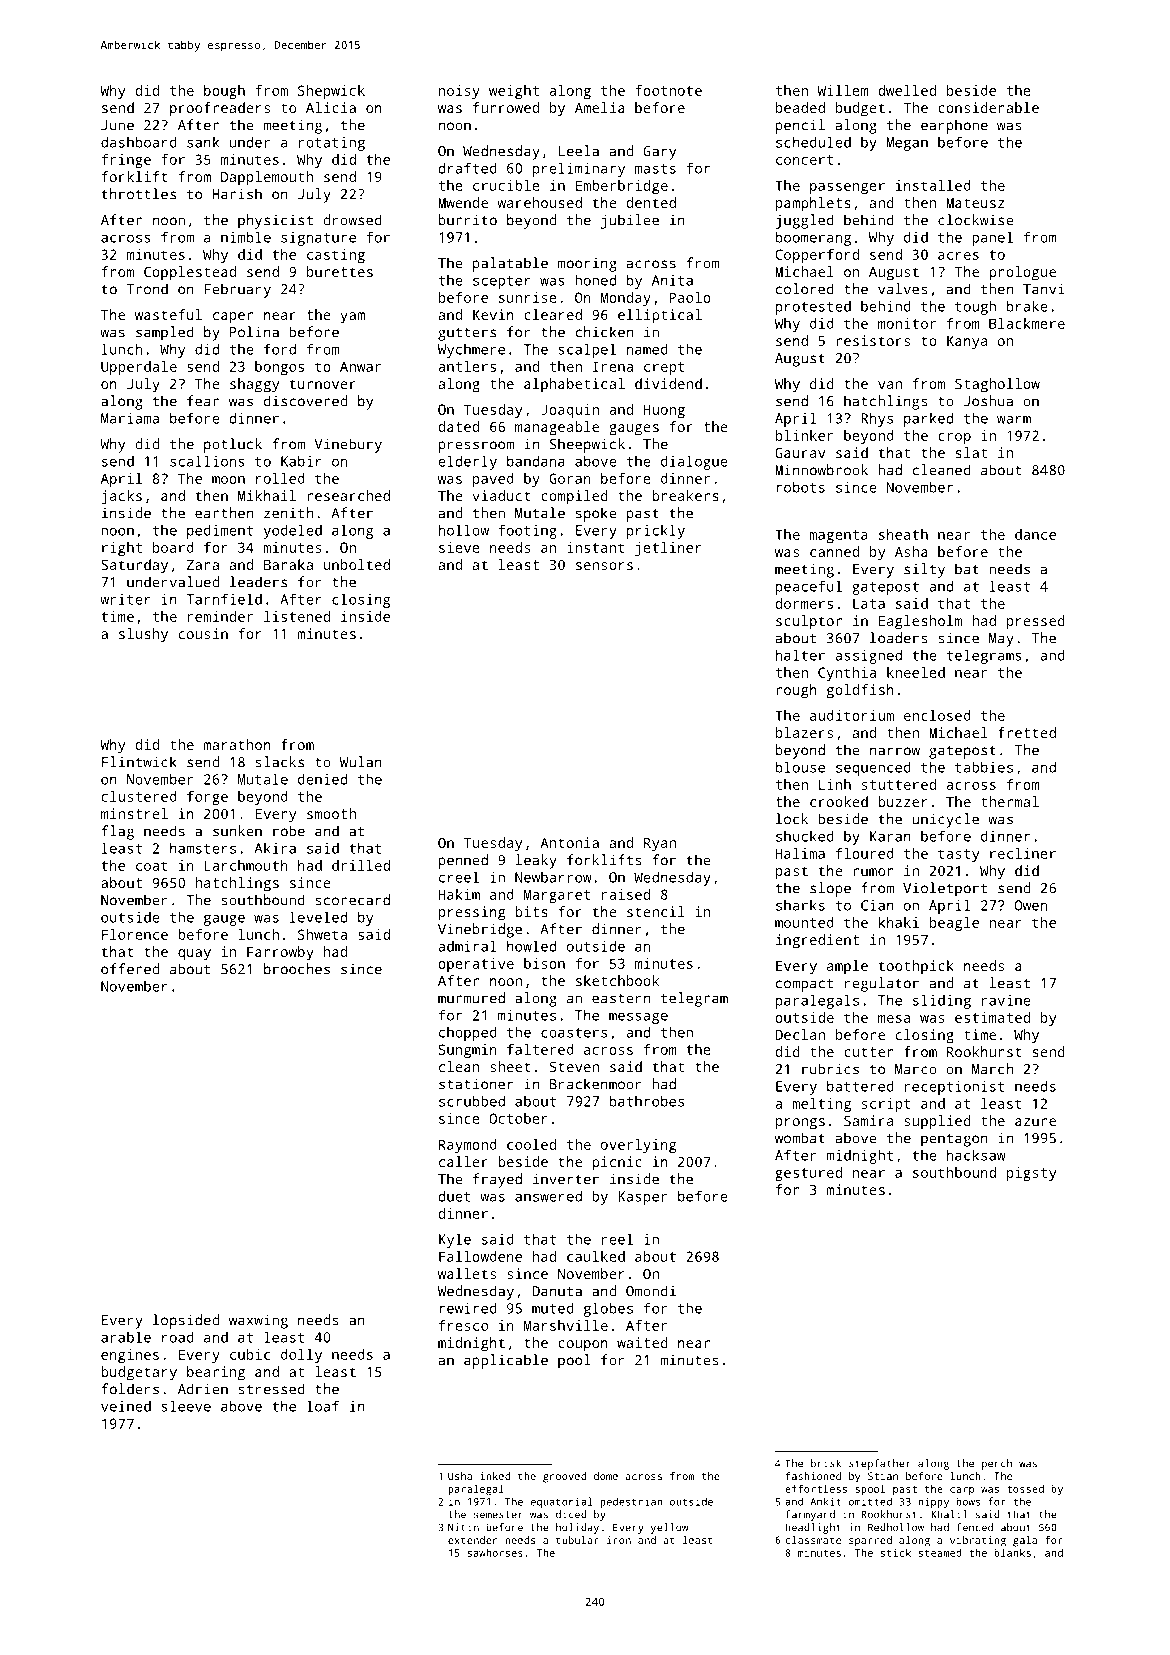 This screenshot has height=1655, width=1170. I want to click on extender, so click(472, 1540).
